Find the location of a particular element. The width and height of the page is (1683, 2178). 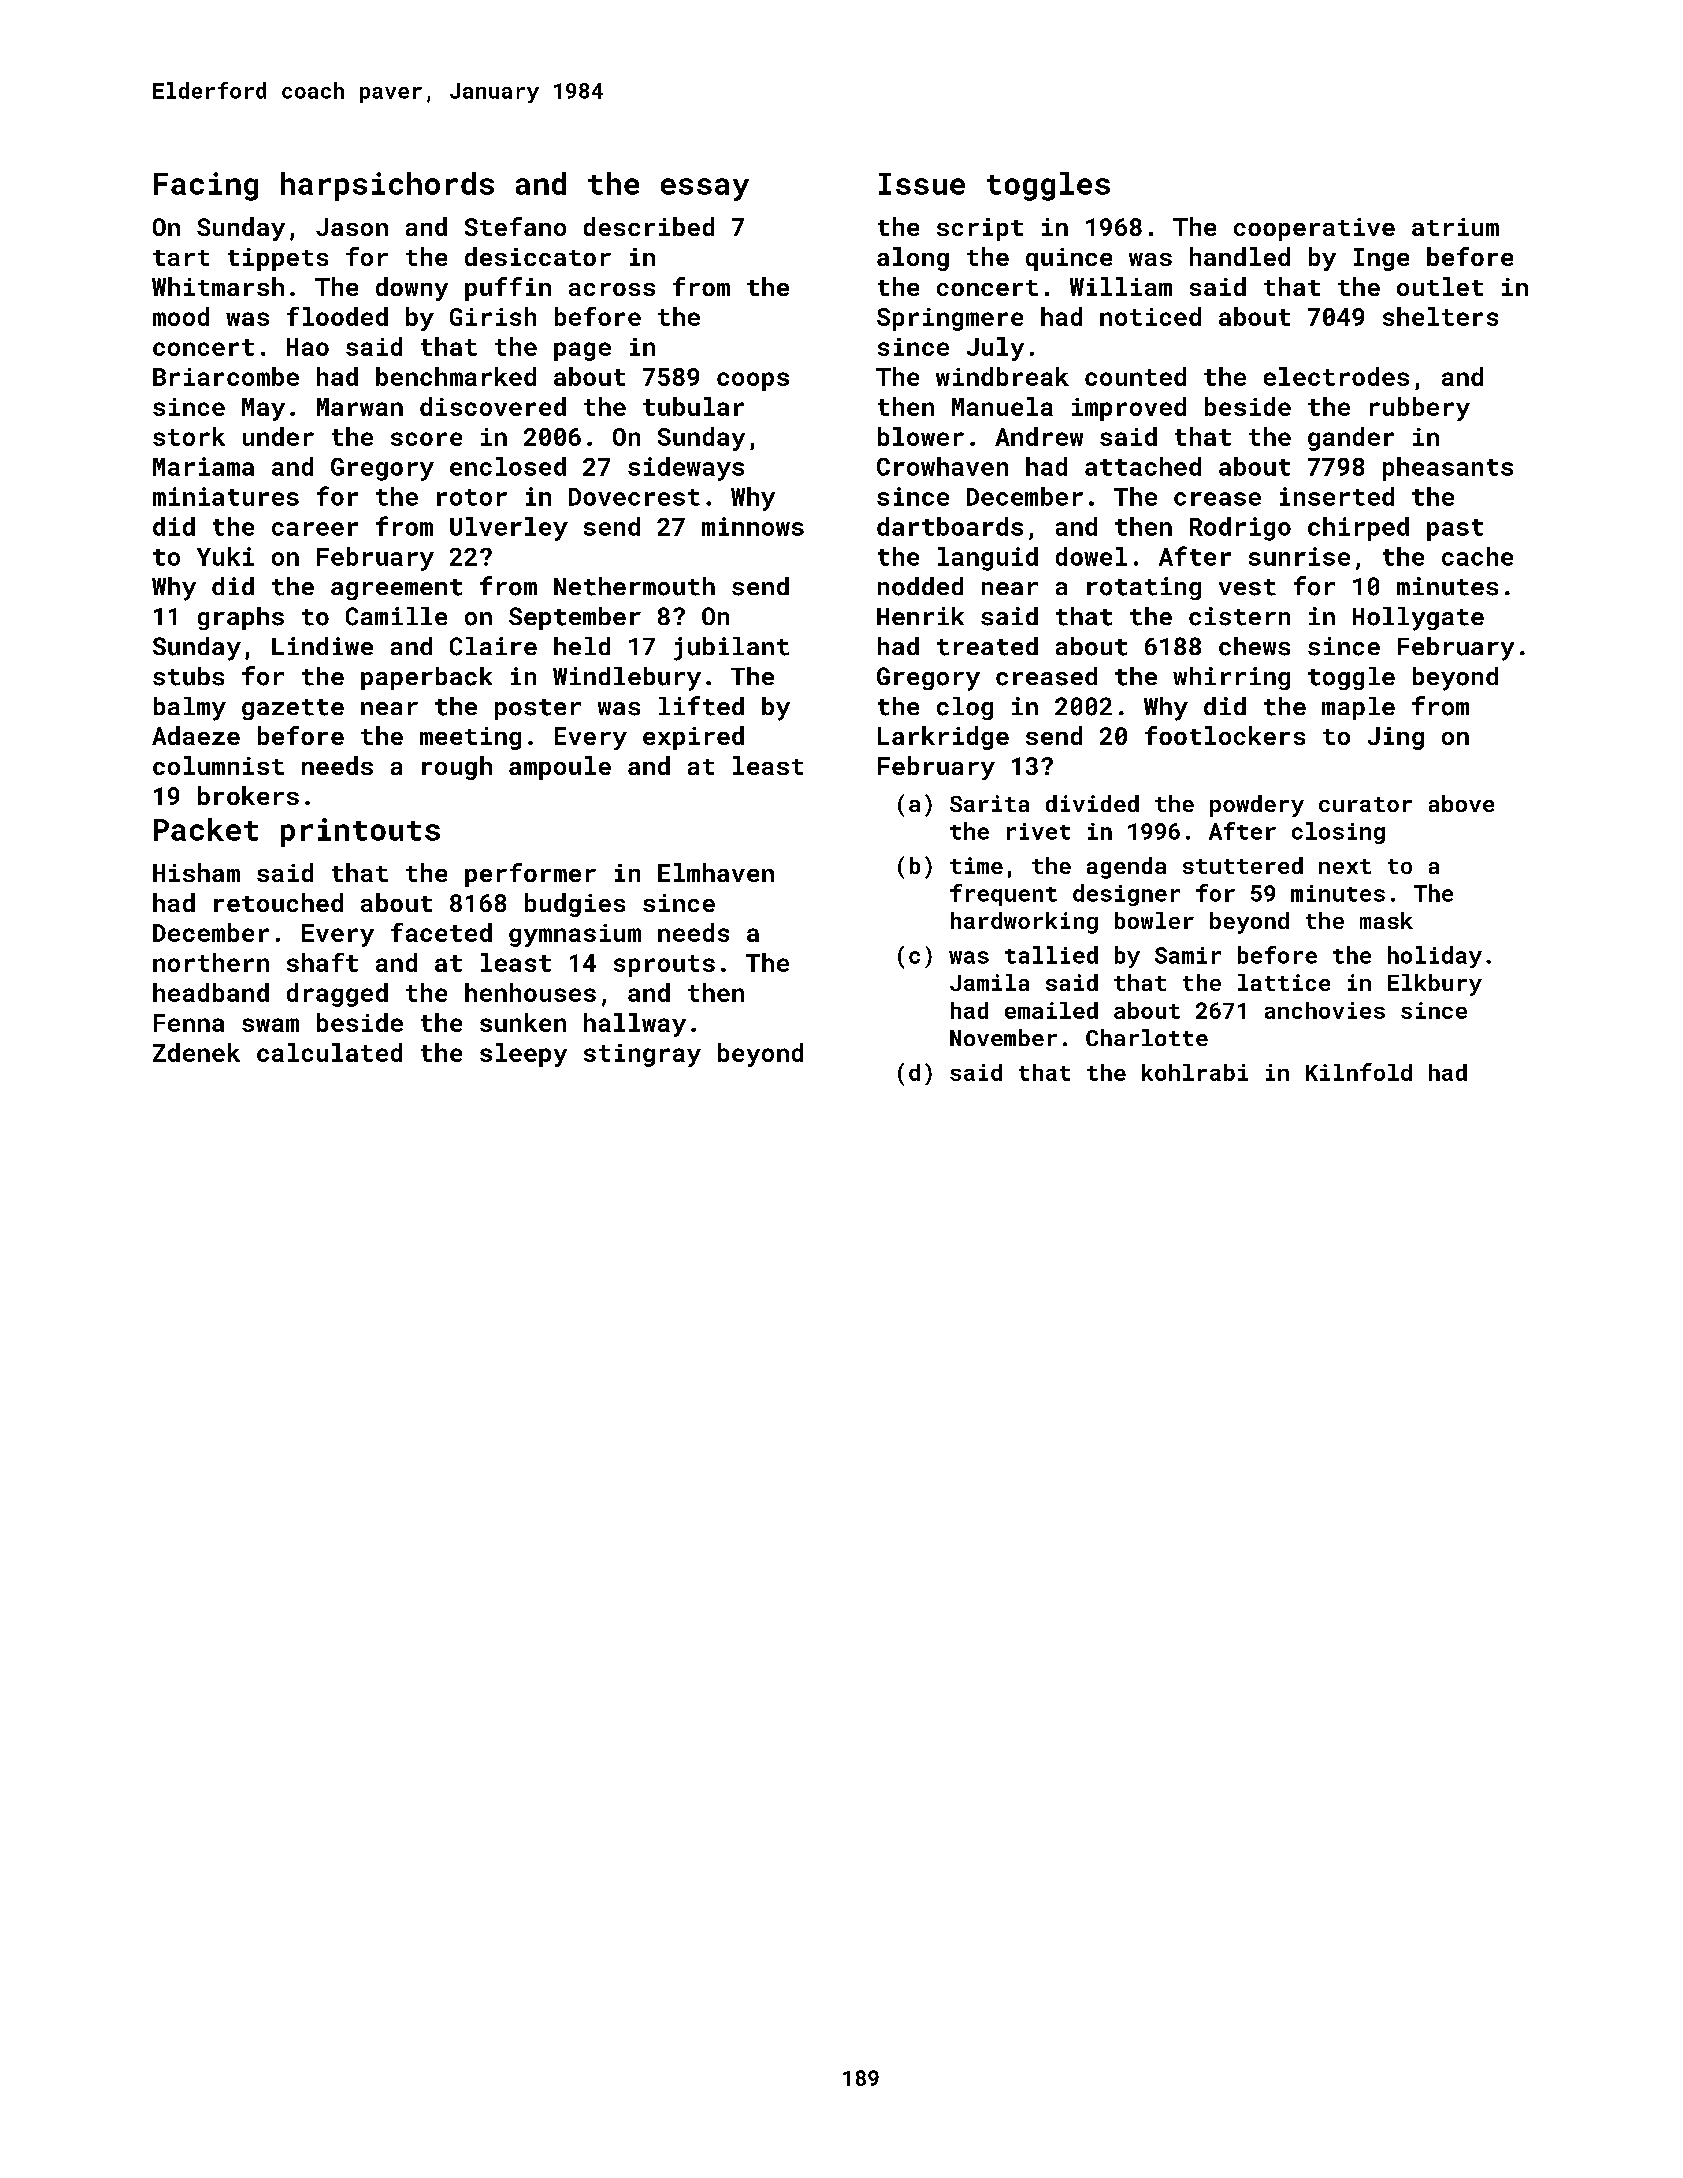

Nethermouth is located at coordinates (634, 586).
